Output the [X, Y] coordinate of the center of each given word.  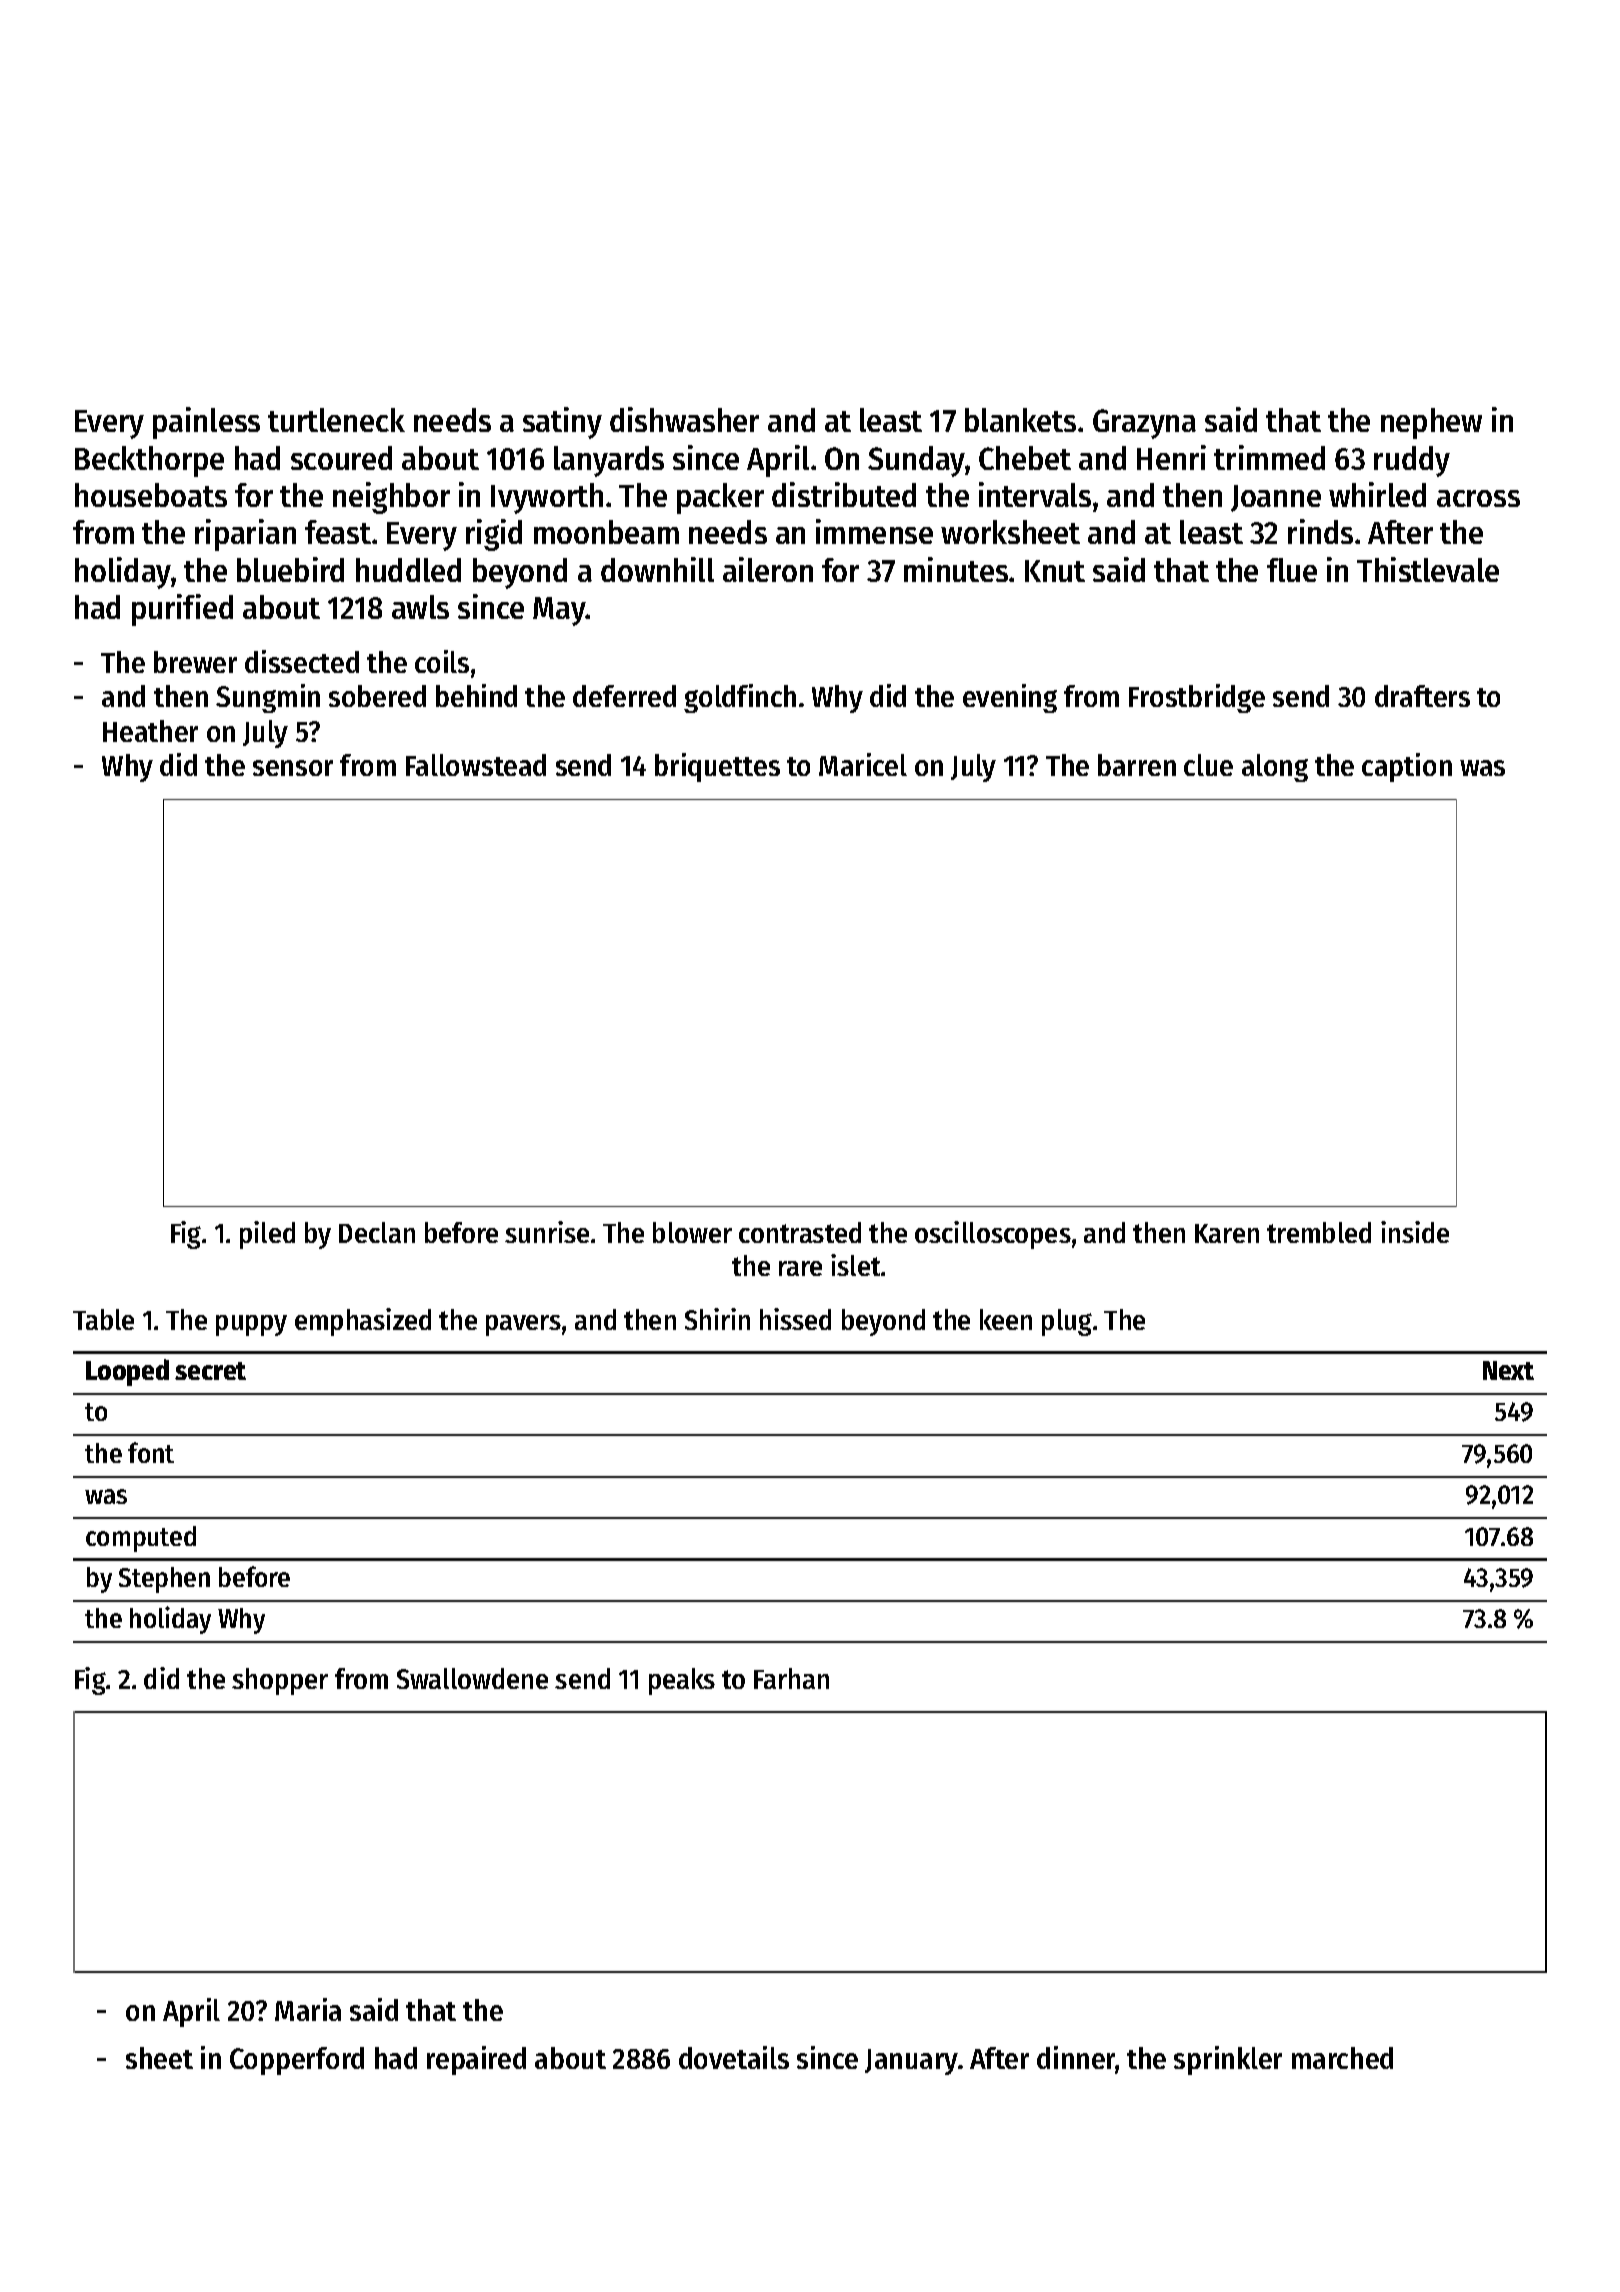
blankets [1020, 420]
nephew [1431, 423]
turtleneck [336, 420]
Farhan [791, 1678]
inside [1415, 1232]
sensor [293, 768]
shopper [280, 1681]
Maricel [863, 764]
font [151, 1452]
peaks [682, 1681]
